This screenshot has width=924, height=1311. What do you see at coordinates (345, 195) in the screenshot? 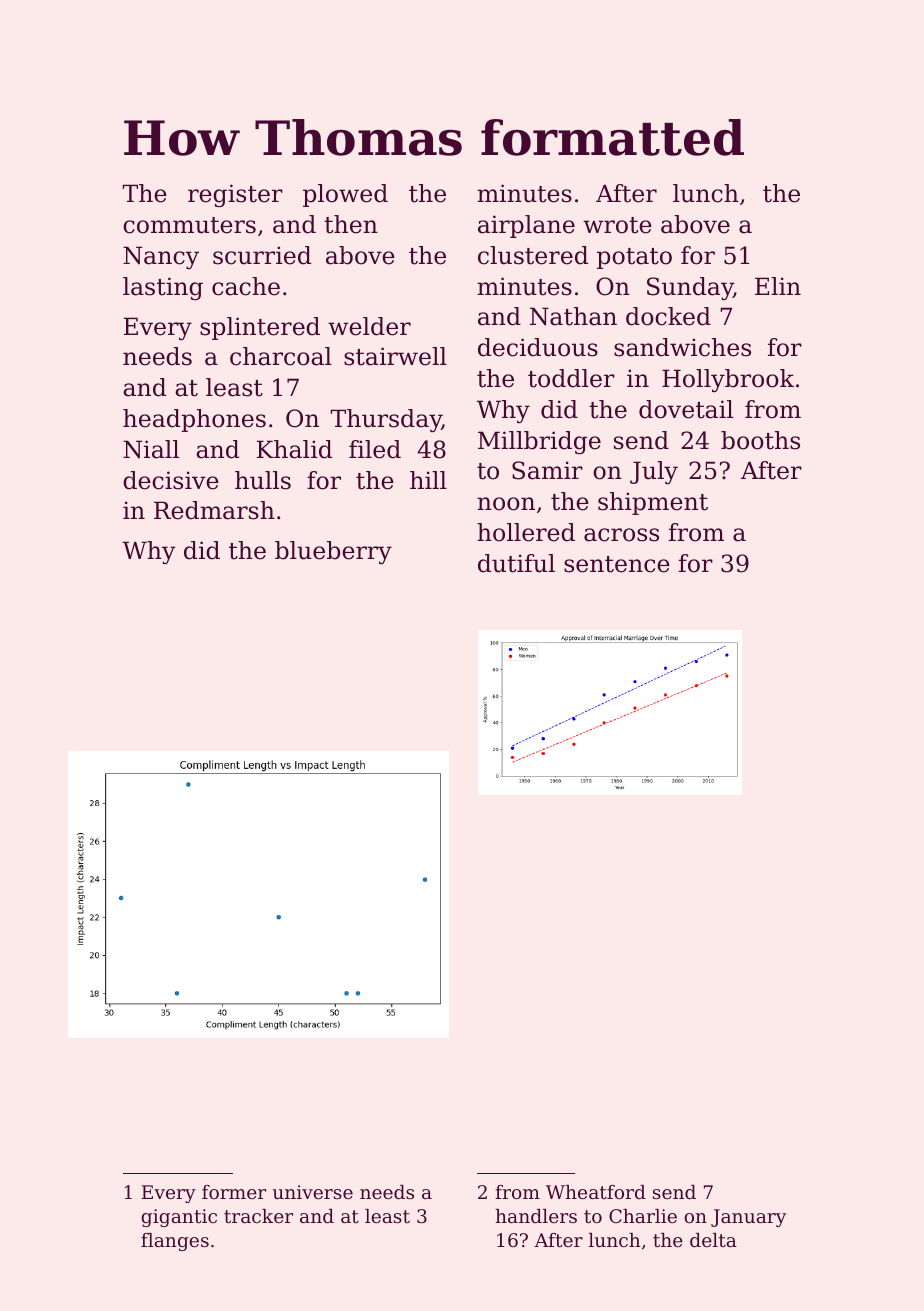
I see `plowed` at bounding box center [345, 195].
